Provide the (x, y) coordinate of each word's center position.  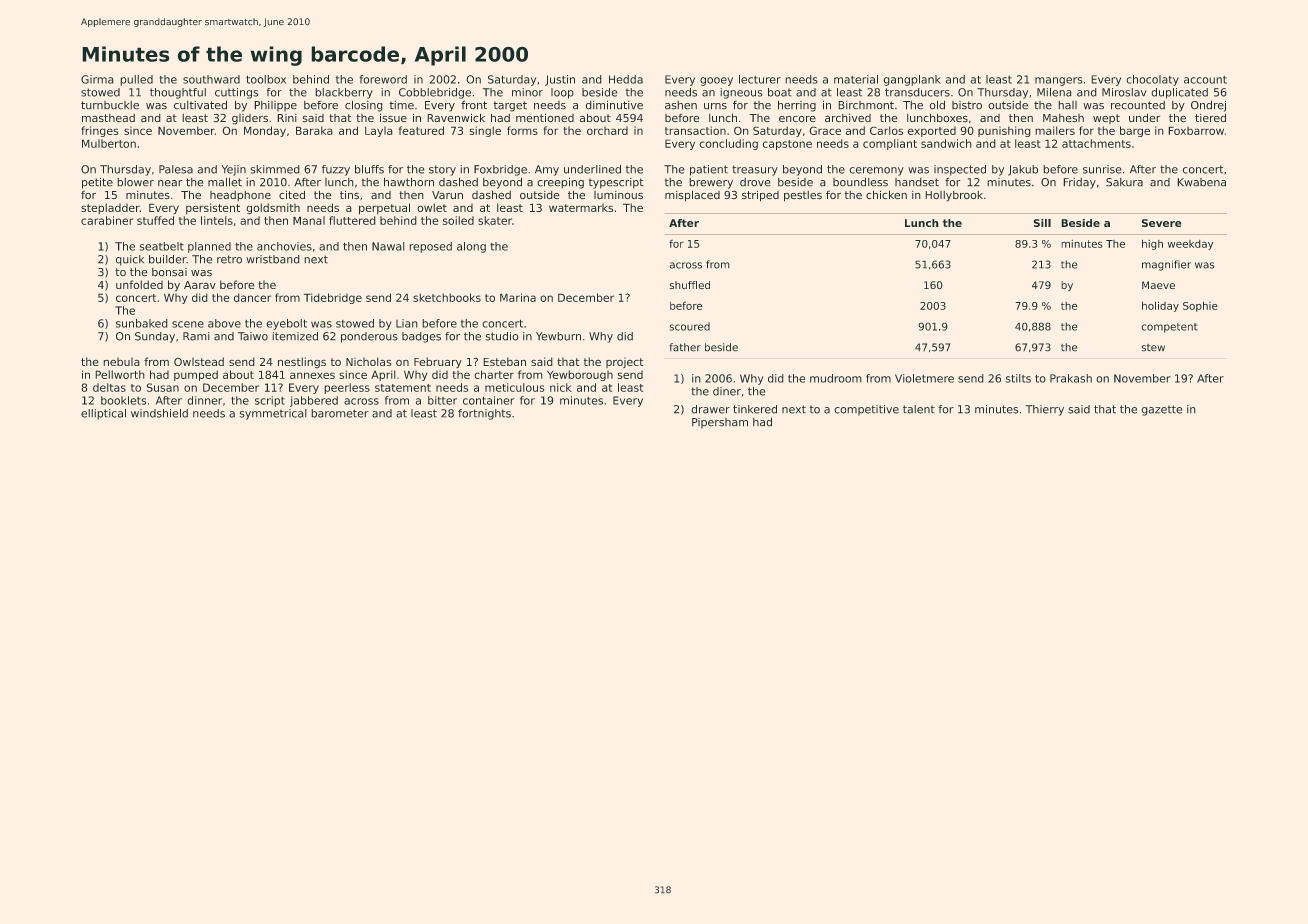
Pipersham (720, 423)
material (856, 79)
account (1205, 80)
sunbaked (142, 323)
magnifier (1166, 265)
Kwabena (1201, 182)
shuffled (690, 285)
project (625, 362)
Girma (97, 79)
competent (1169, 328)
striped (760, 196)
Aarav (200, 285)
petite (97, 183)
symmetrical (273, 414)
